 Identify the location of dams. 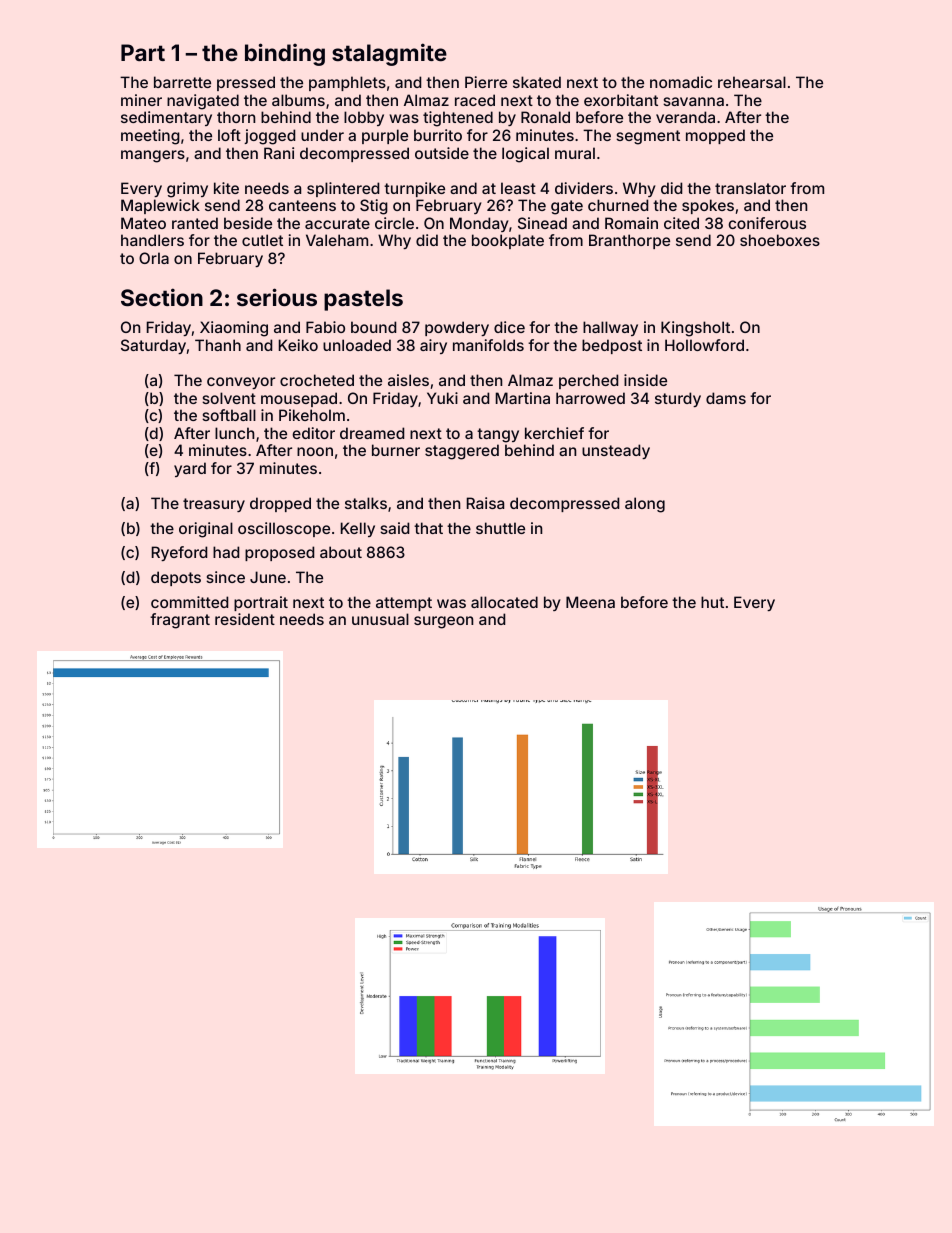
(726, 398).
